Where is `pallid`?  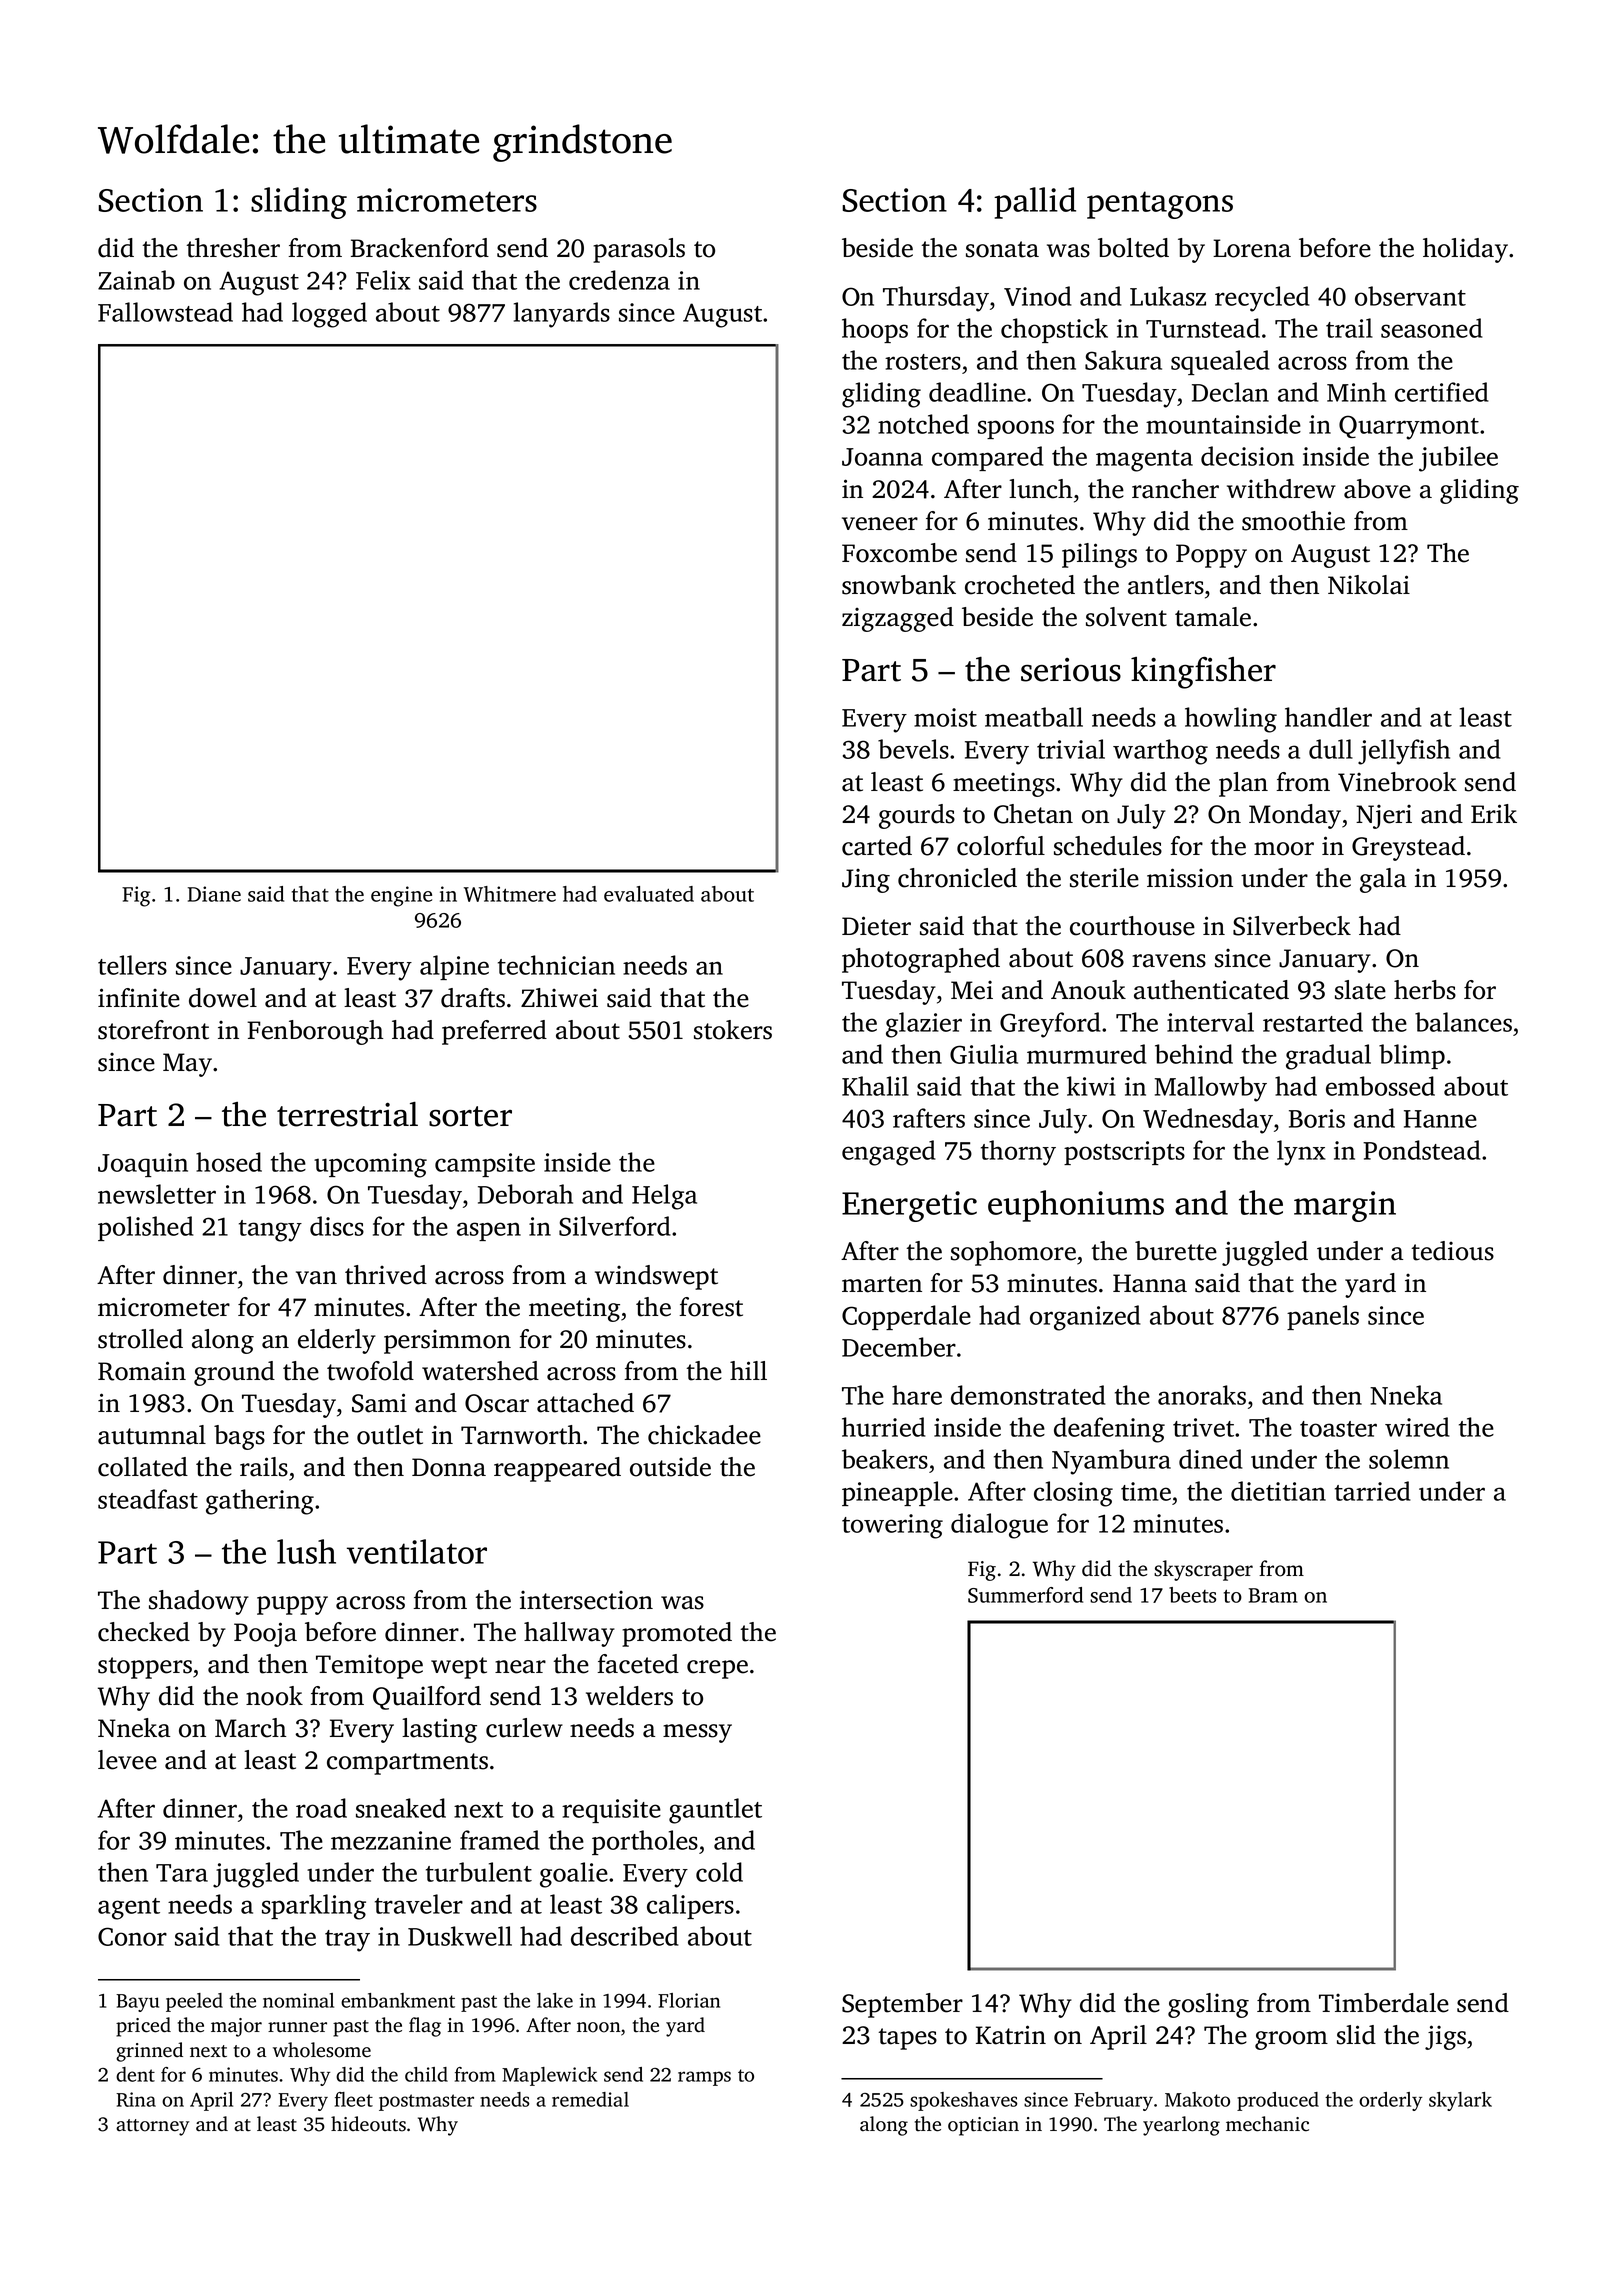 pallid is located at coordinates (1035, 203).
